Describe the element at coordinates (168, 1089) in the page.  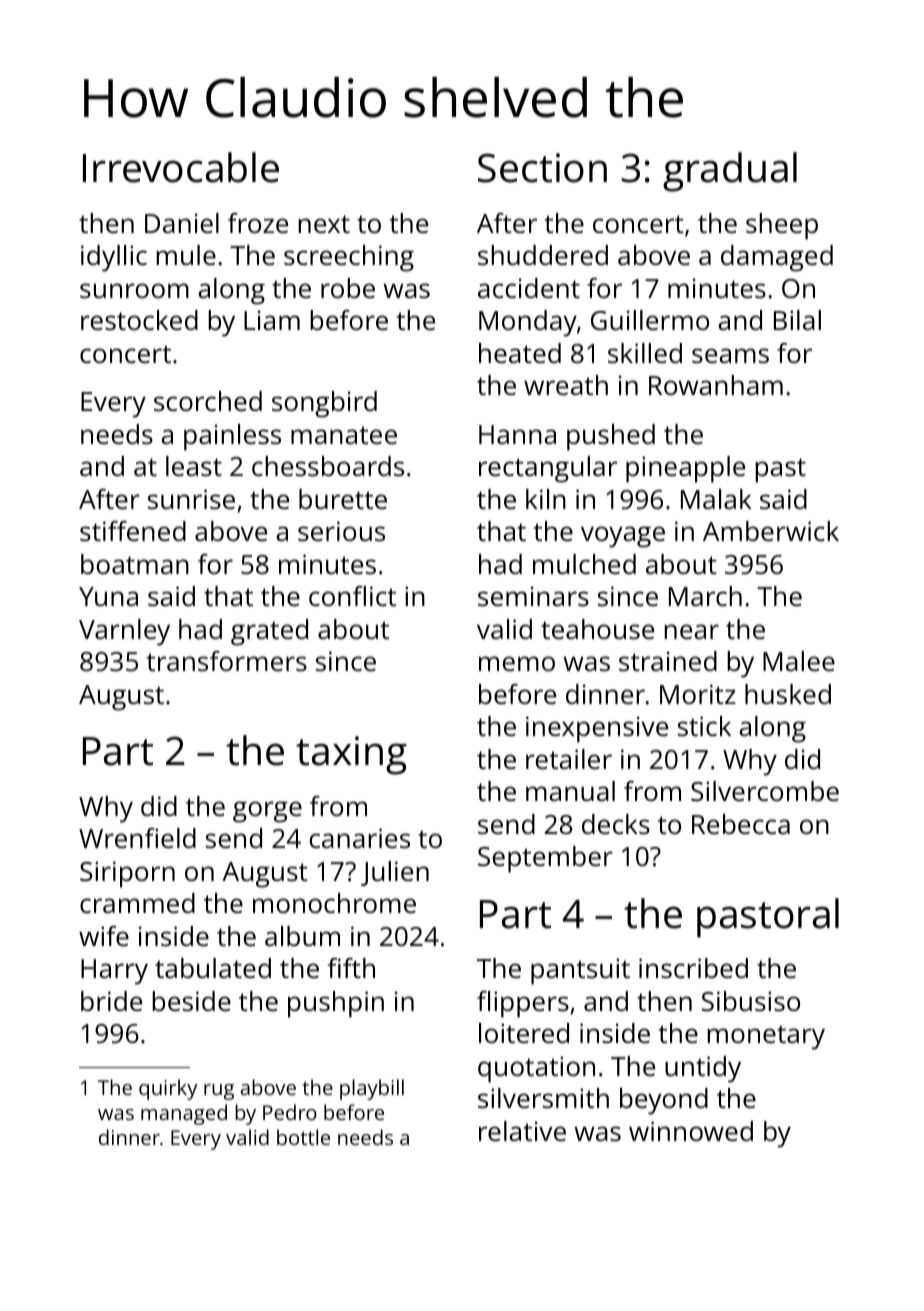
I see `quirky` at that location.
